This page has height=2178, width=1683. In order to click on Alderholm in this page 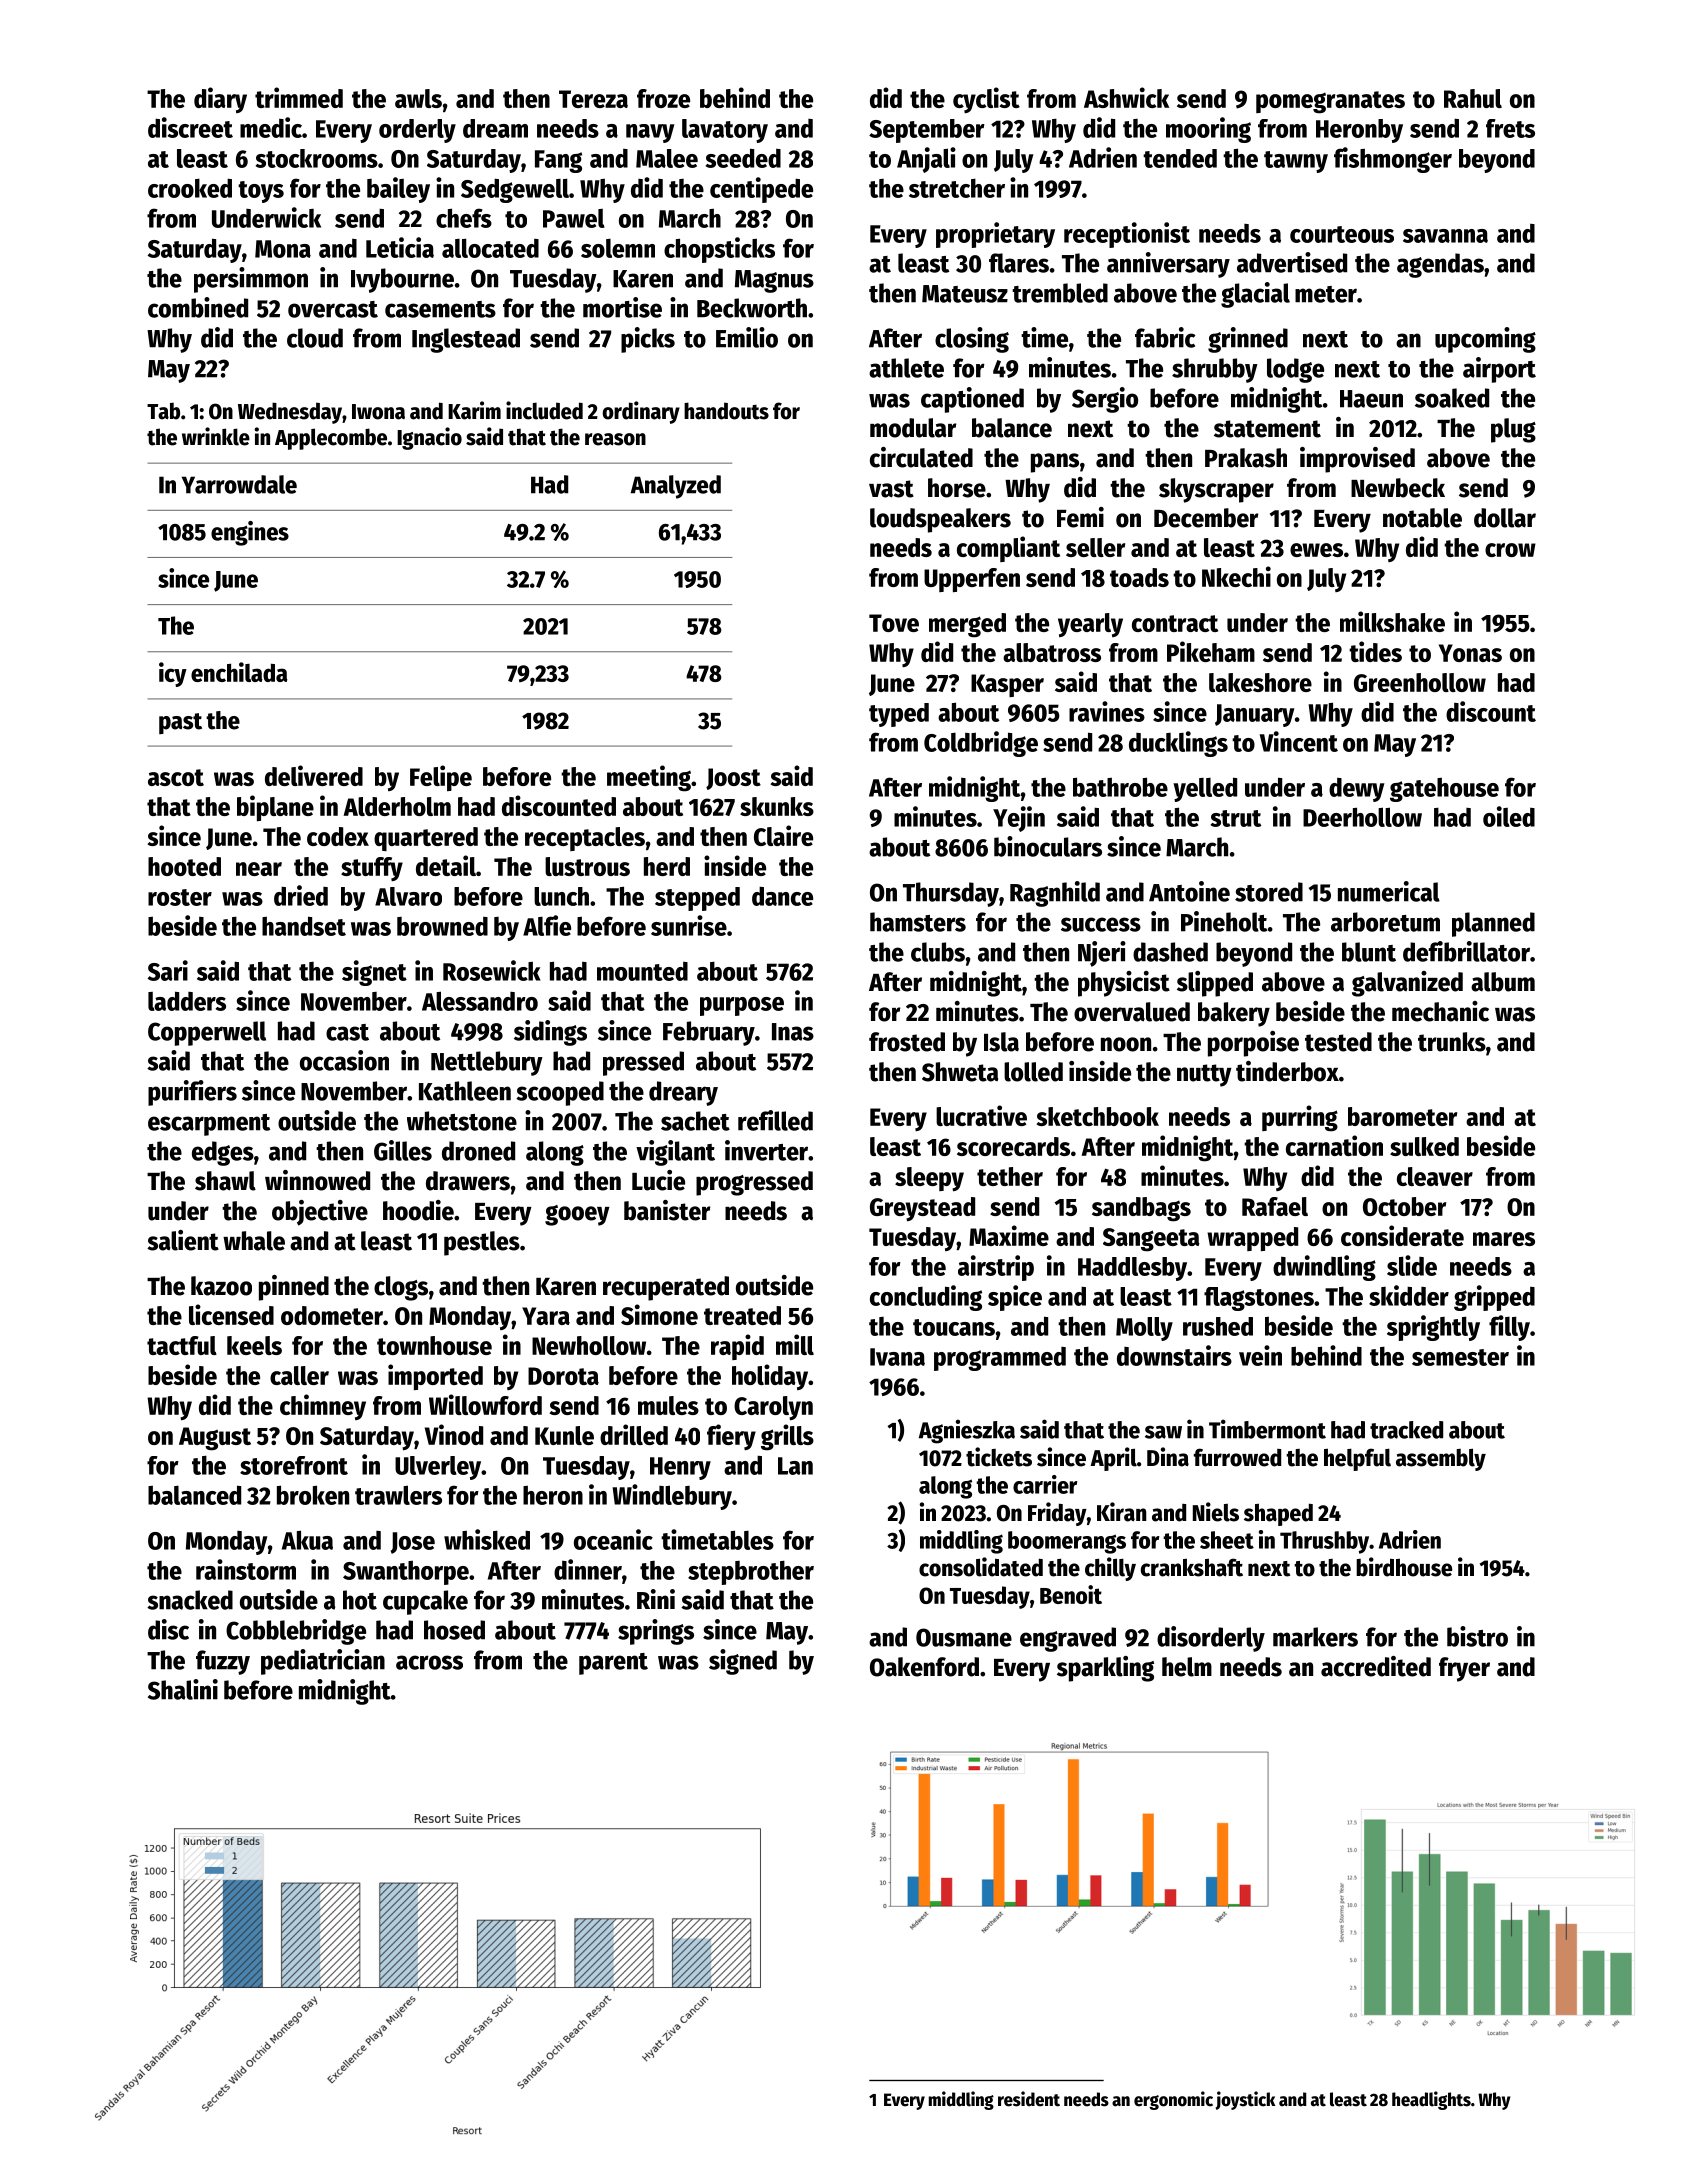, I will do `click(397, 806)`.
